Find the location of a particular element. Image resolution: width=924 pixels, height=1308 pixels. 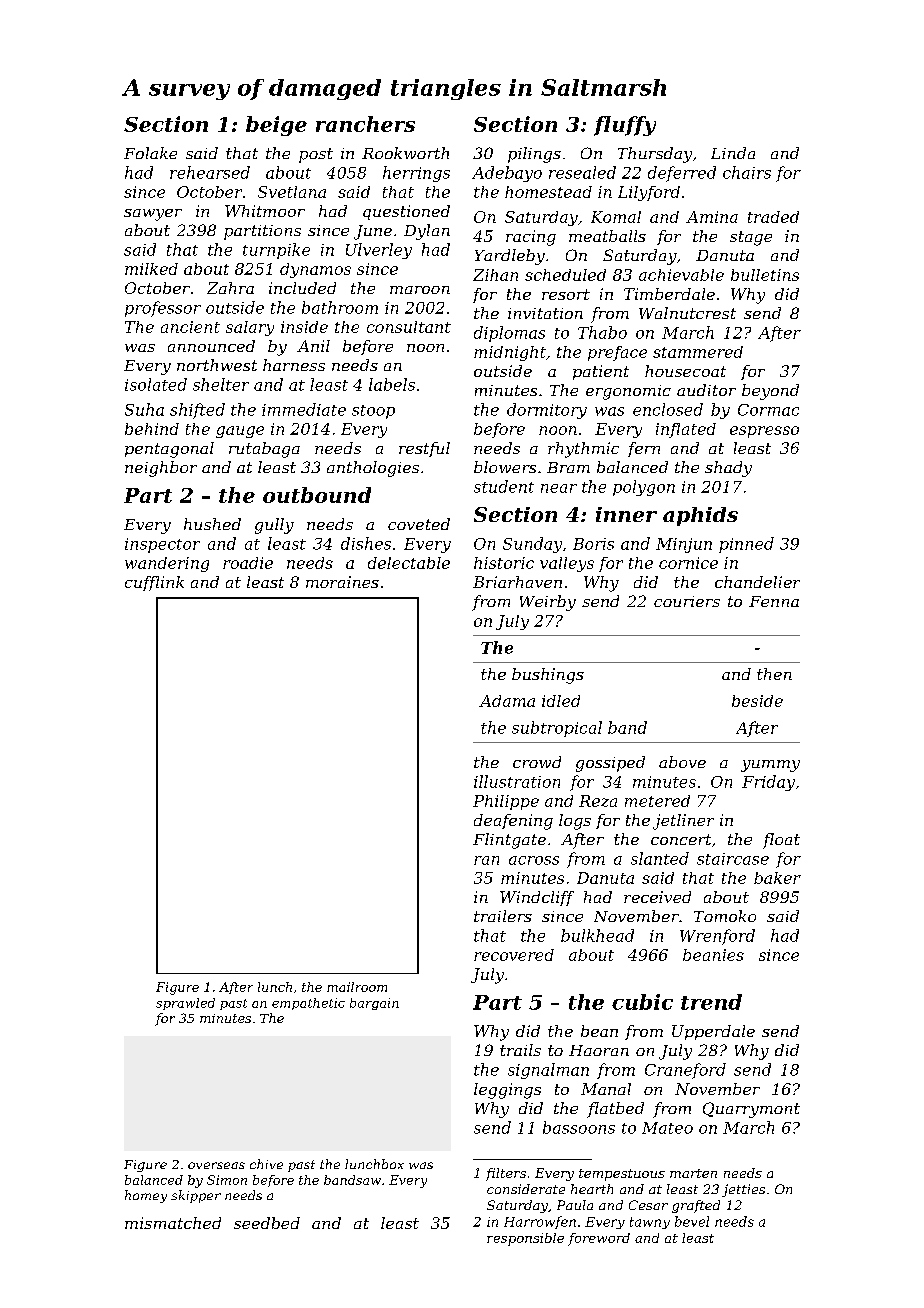

delectable is located at coordinates (409, 563).
